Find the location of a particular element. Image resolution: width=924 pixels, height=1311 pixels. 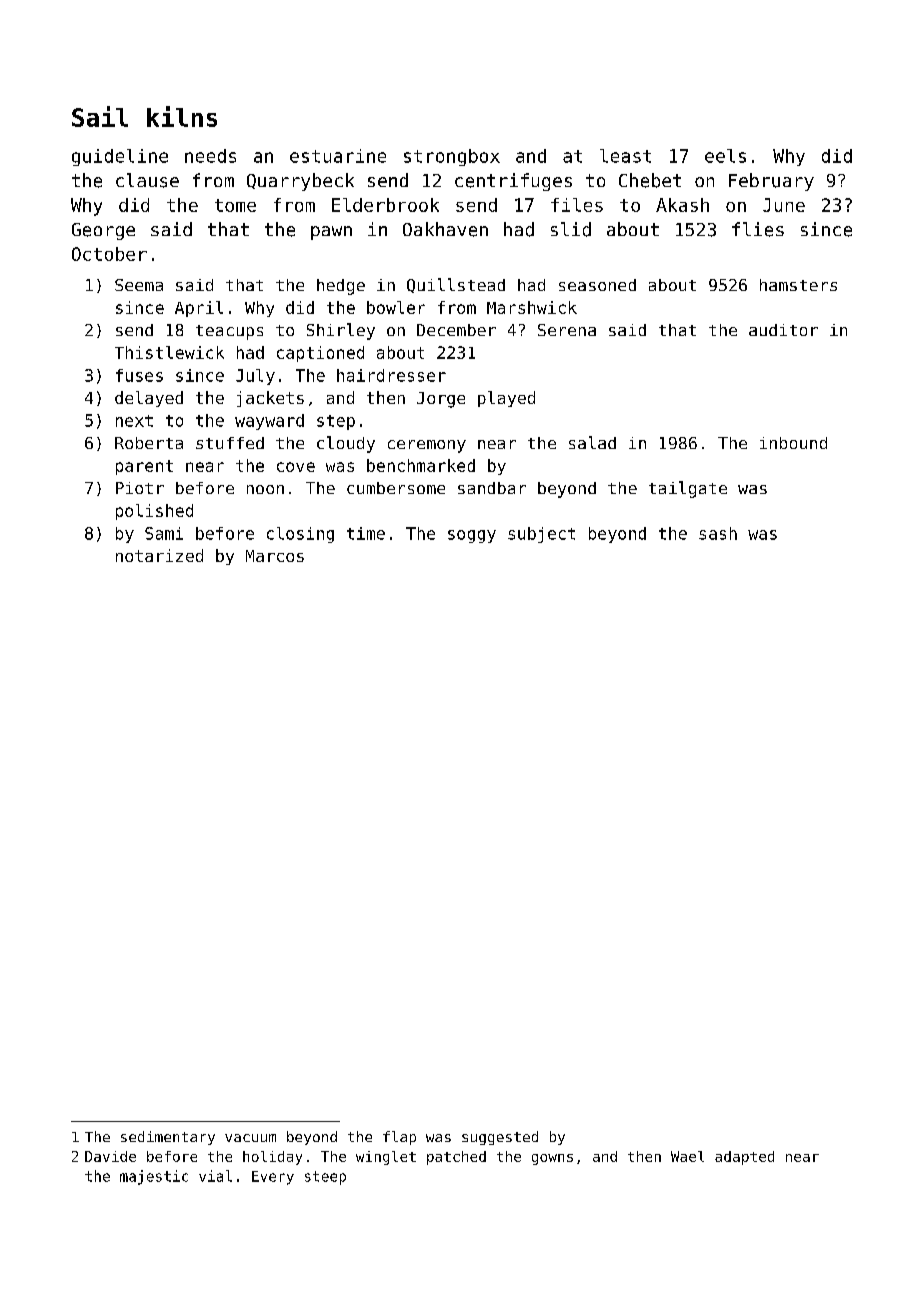

salad is located at coordinates (592, 442).
